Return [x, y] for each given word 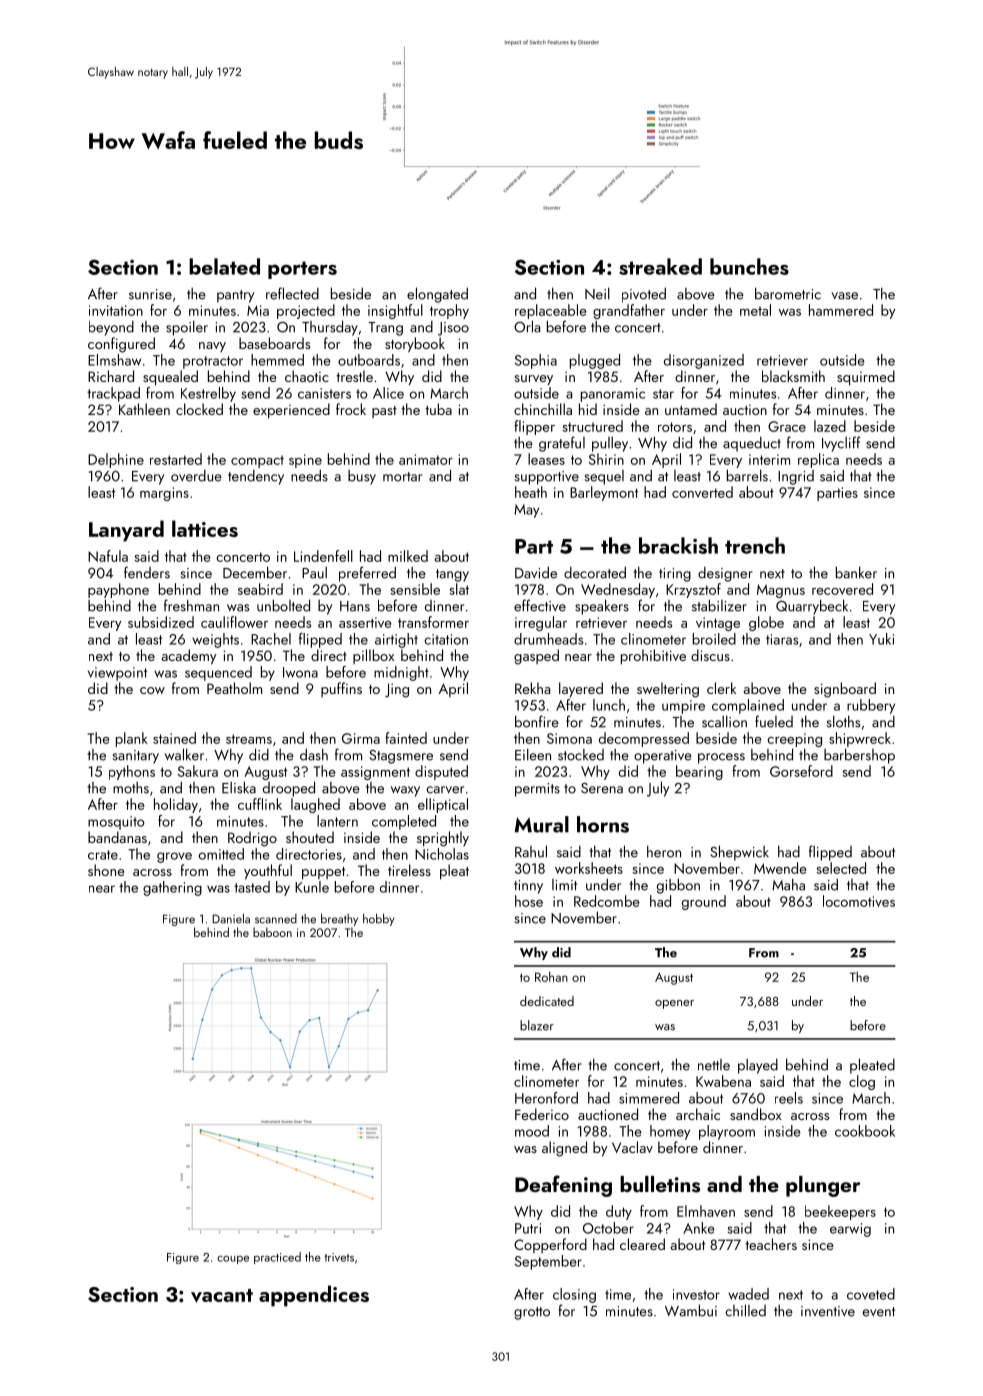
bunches [749, 266]
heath [531, 492]
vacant [222, 1296]
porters [302, 270]
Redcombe [607, 901]
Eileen [533, 754]
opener [674, 1004]
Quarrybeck [812, 607]
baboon [272, 932]
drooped [289, 789]
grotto [532, 1313]
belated [224, 266]
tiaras [782, 639]
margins [164, 494]
